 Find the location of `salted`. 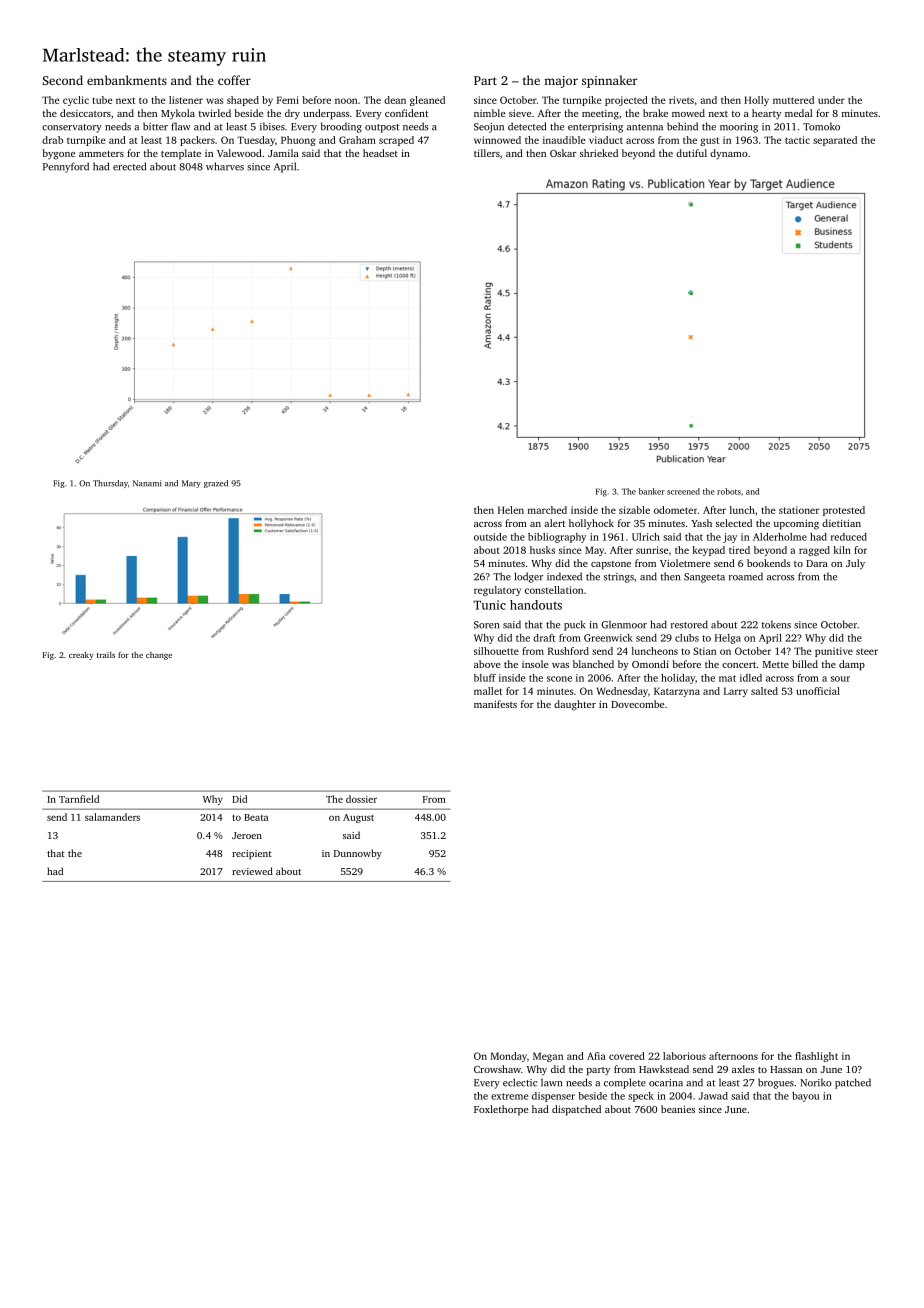

salted is located at coordinates (764, 691).
